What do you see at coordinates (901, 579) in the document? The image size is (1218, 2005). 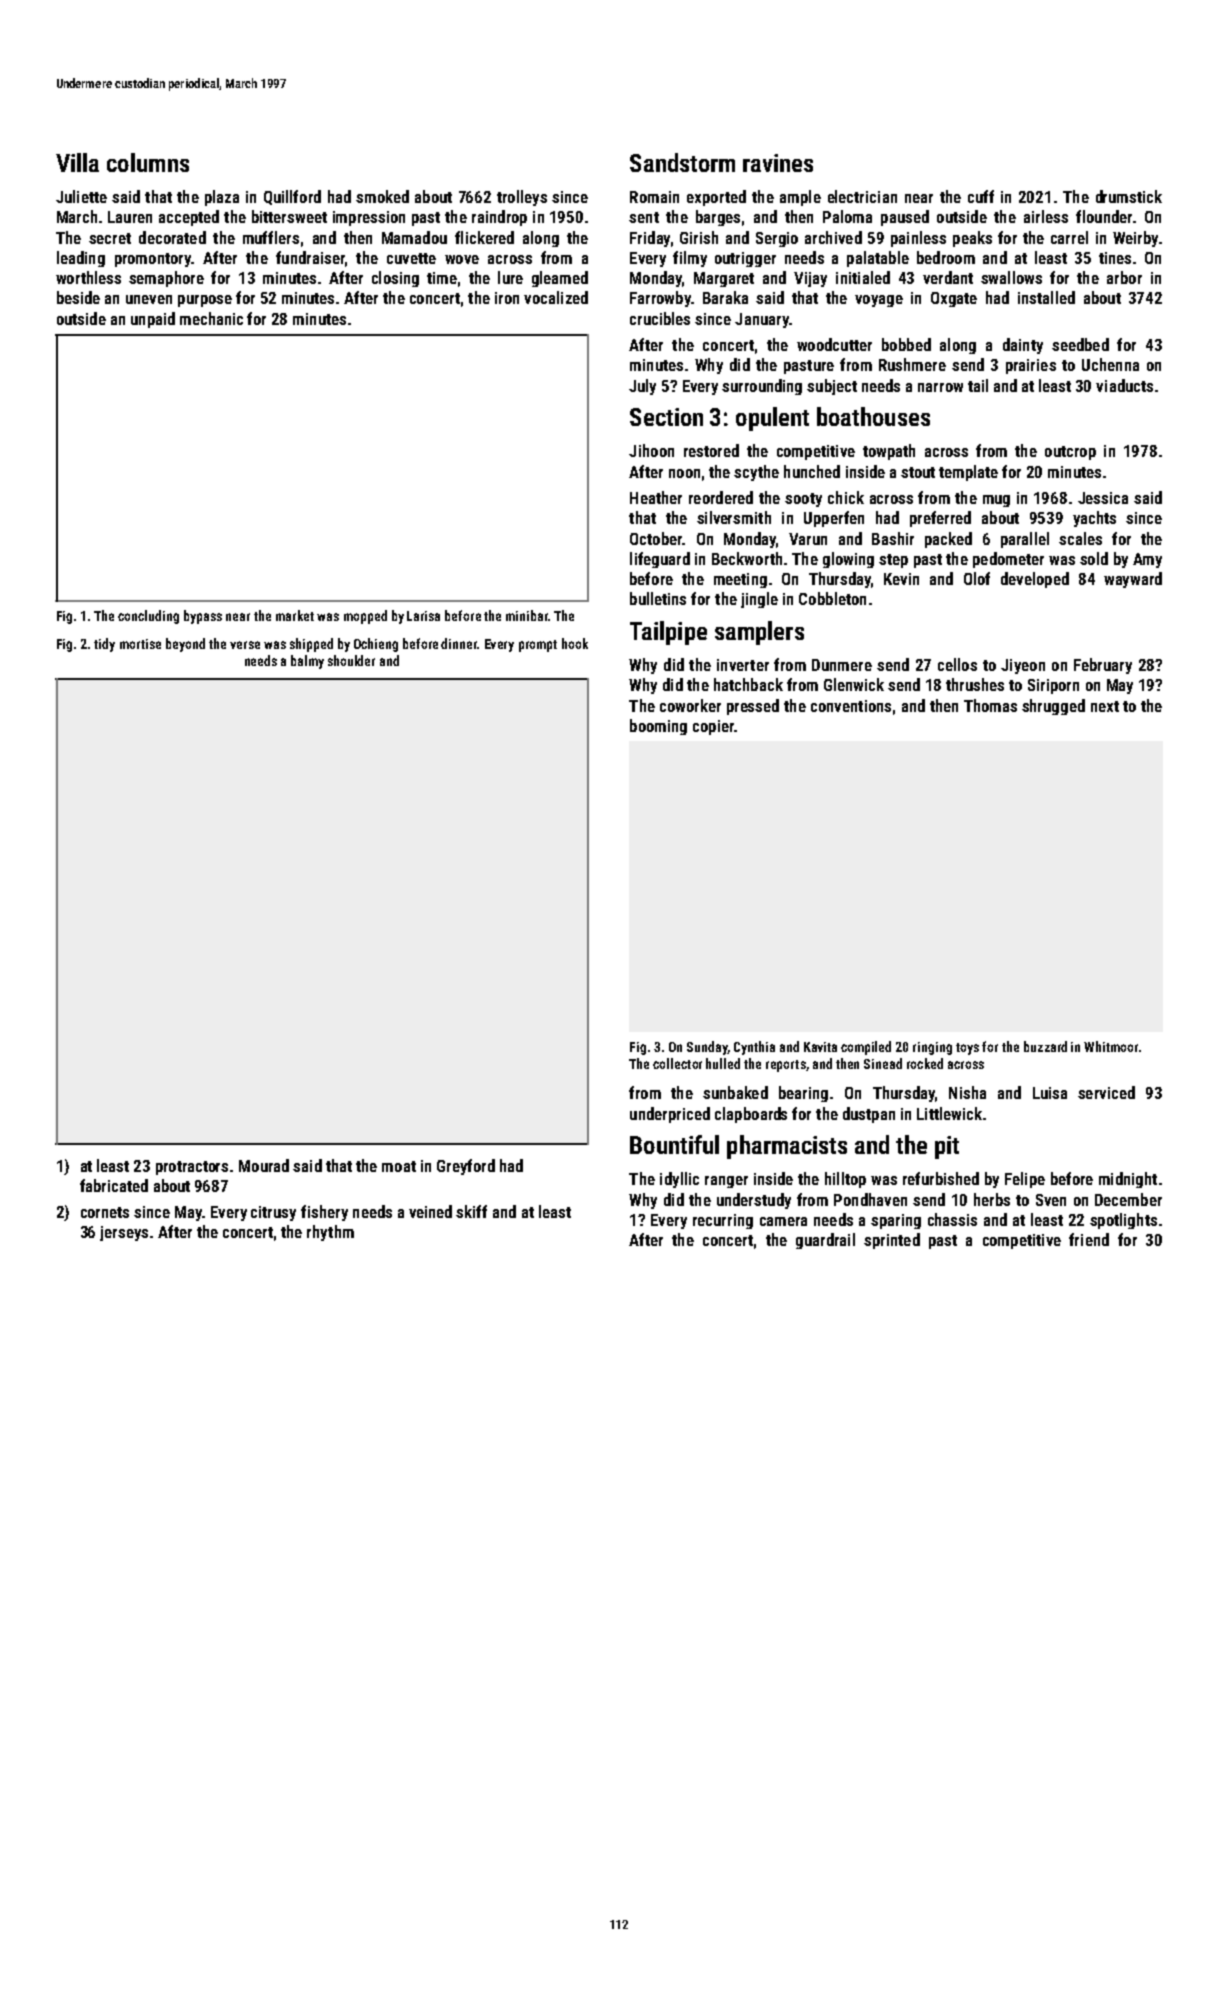 I see `Kevin` at bounding box center [901, 579].
